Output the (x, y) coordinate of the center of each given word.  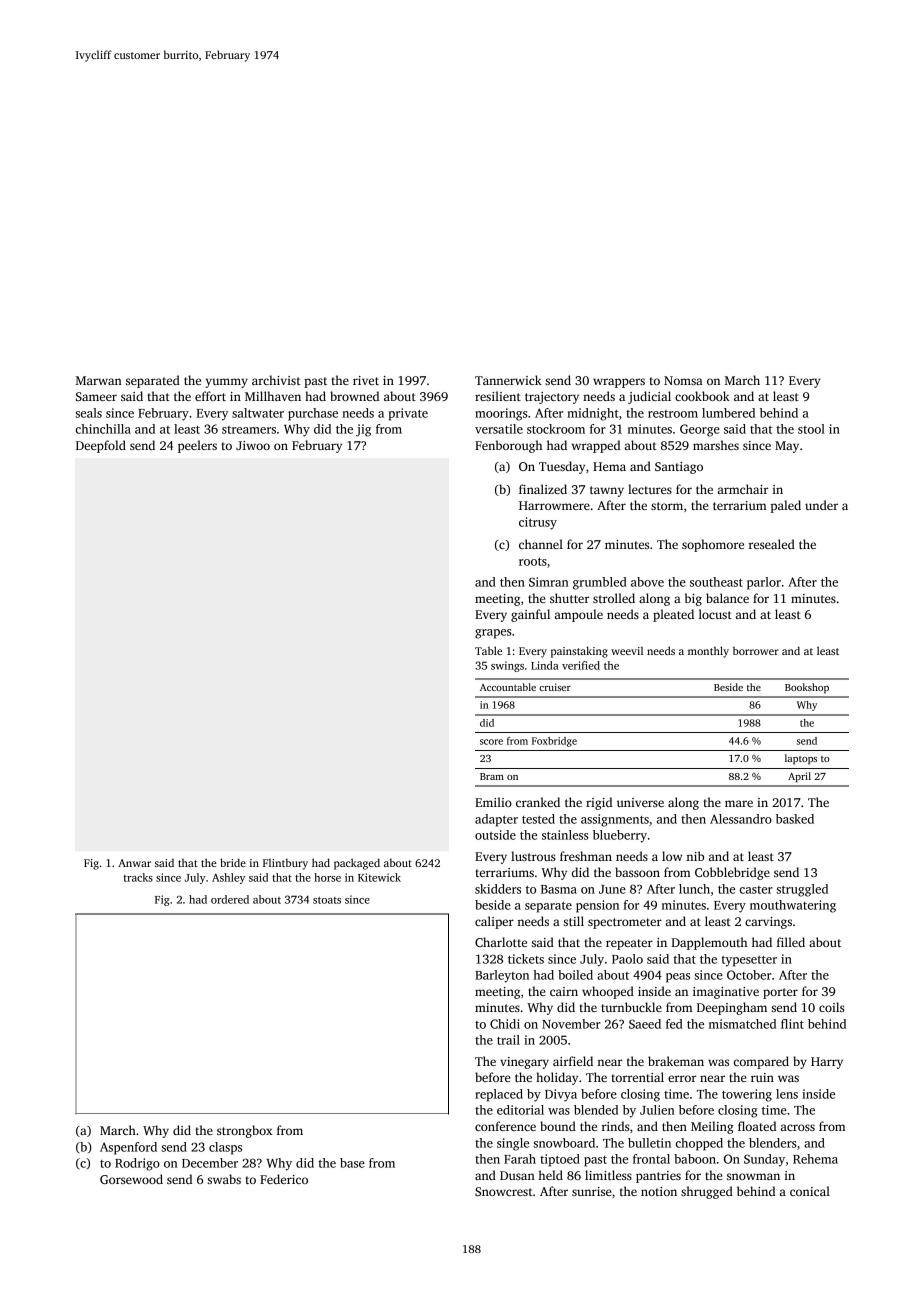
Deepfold (101, 446)
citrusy (538, 523)
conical (810, 1191)
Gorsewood (131, 1179)
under (821, 505)
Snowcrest (504, 1191)
